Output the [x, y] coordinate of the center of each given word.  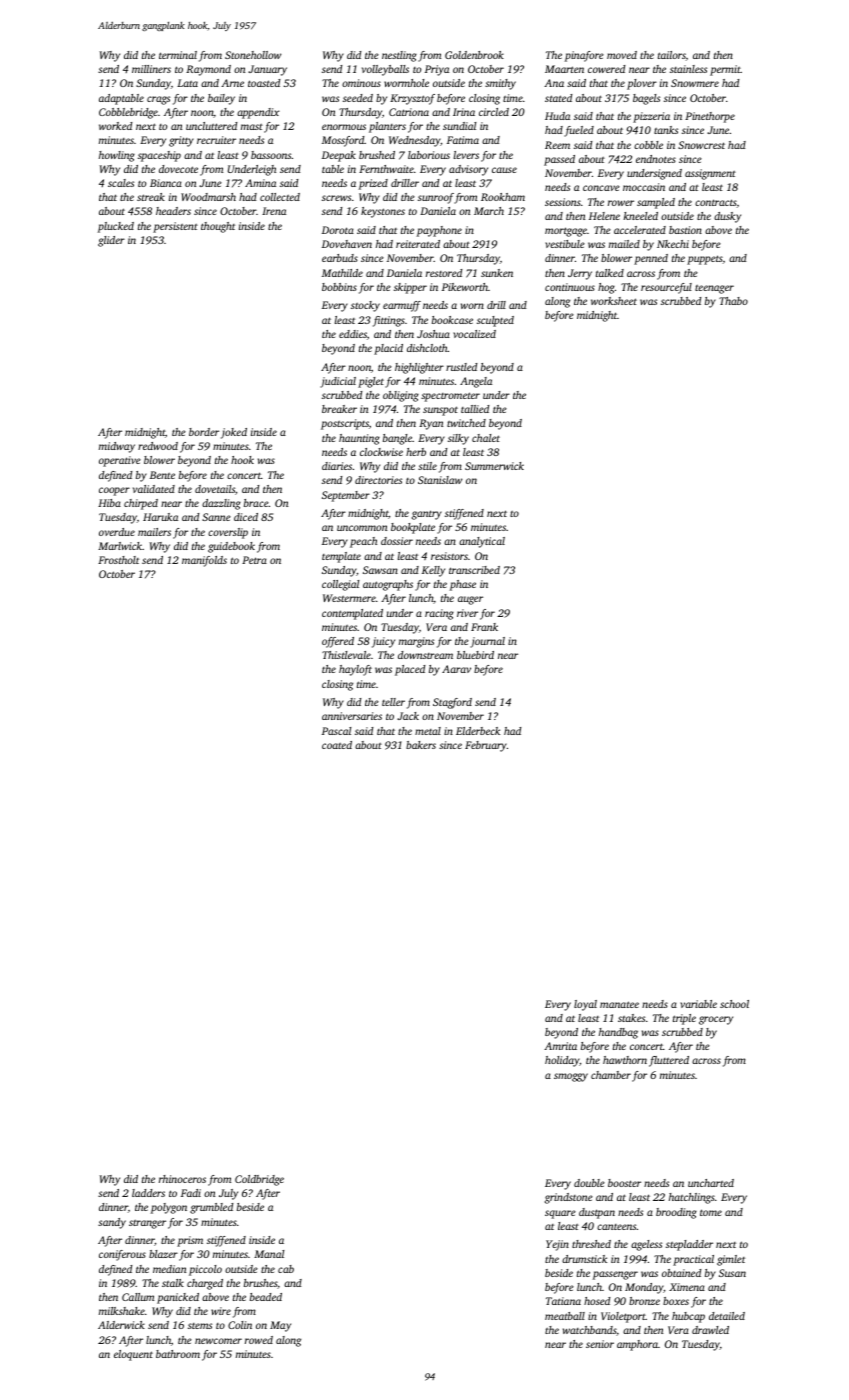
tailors [672, 55]
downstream [425, 655]
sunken [497, 273]
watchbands [590, 1331]
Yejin [557, 1245]
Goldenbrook [474, 55]
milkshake [122, 1311]
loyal [585, 1005]
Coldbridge [259, 1180]
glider [111, 241]
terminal [178, 55]
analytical [482, 542]
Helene [604, 216]
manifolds [204, 561]
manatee [619, 1004]
